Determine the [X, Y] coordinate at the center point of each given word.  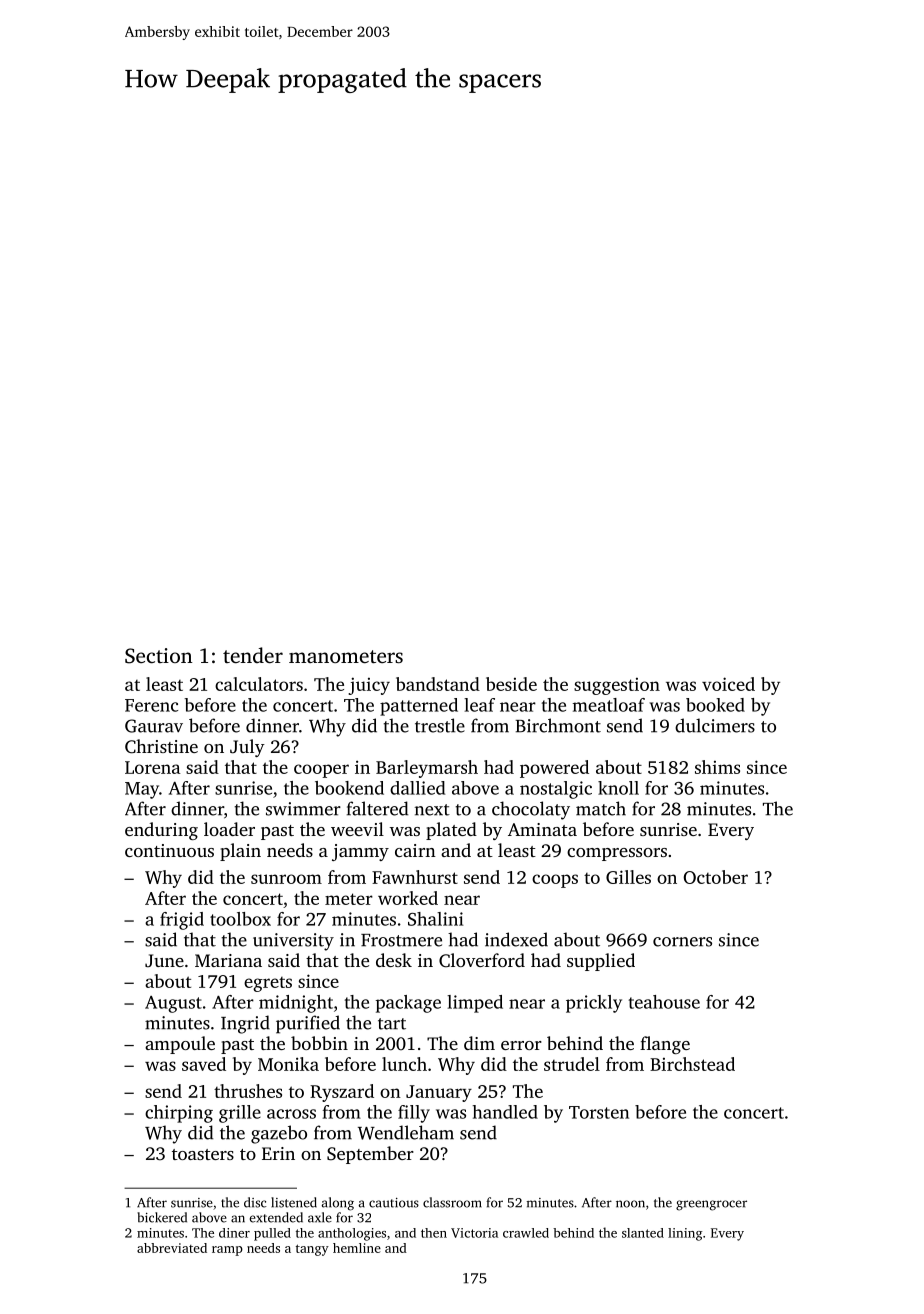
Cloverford [482, 960]
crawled [526, 1233]
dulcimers [715, 725]
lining [685, 1234]
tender [253, 655]
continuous [169, 850]
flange [665, 1045]
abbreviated [172, 1248]
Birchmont [558, 725]
